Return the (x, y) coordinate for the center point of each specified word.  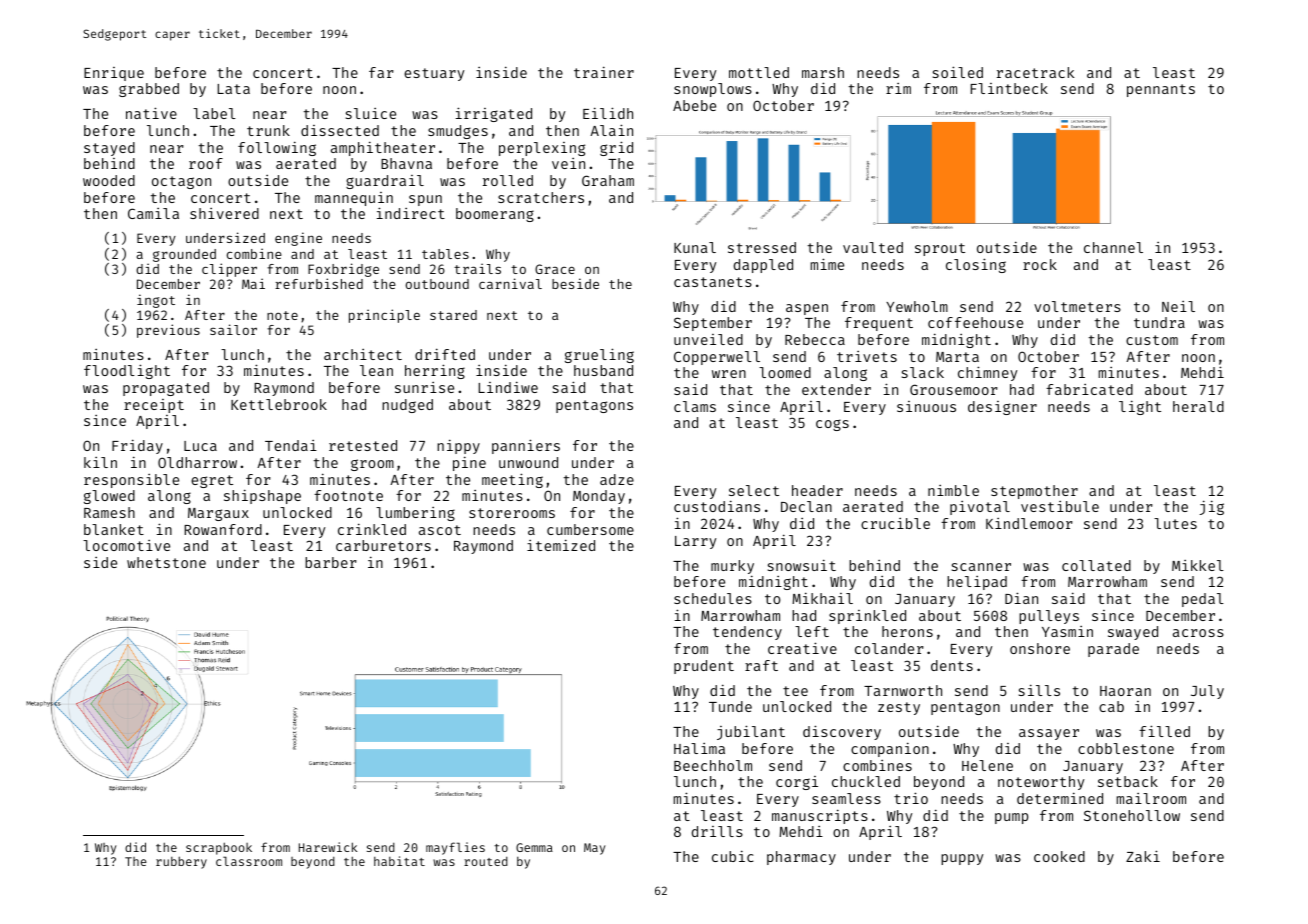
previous (168, 331)
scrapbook (219, 848)
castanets (713, 282)
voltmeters (1077, 306)
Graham (608, 180)
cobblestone (1126, 748)
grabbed (149, 90)
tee (795, 691)
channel (1113, 247)
